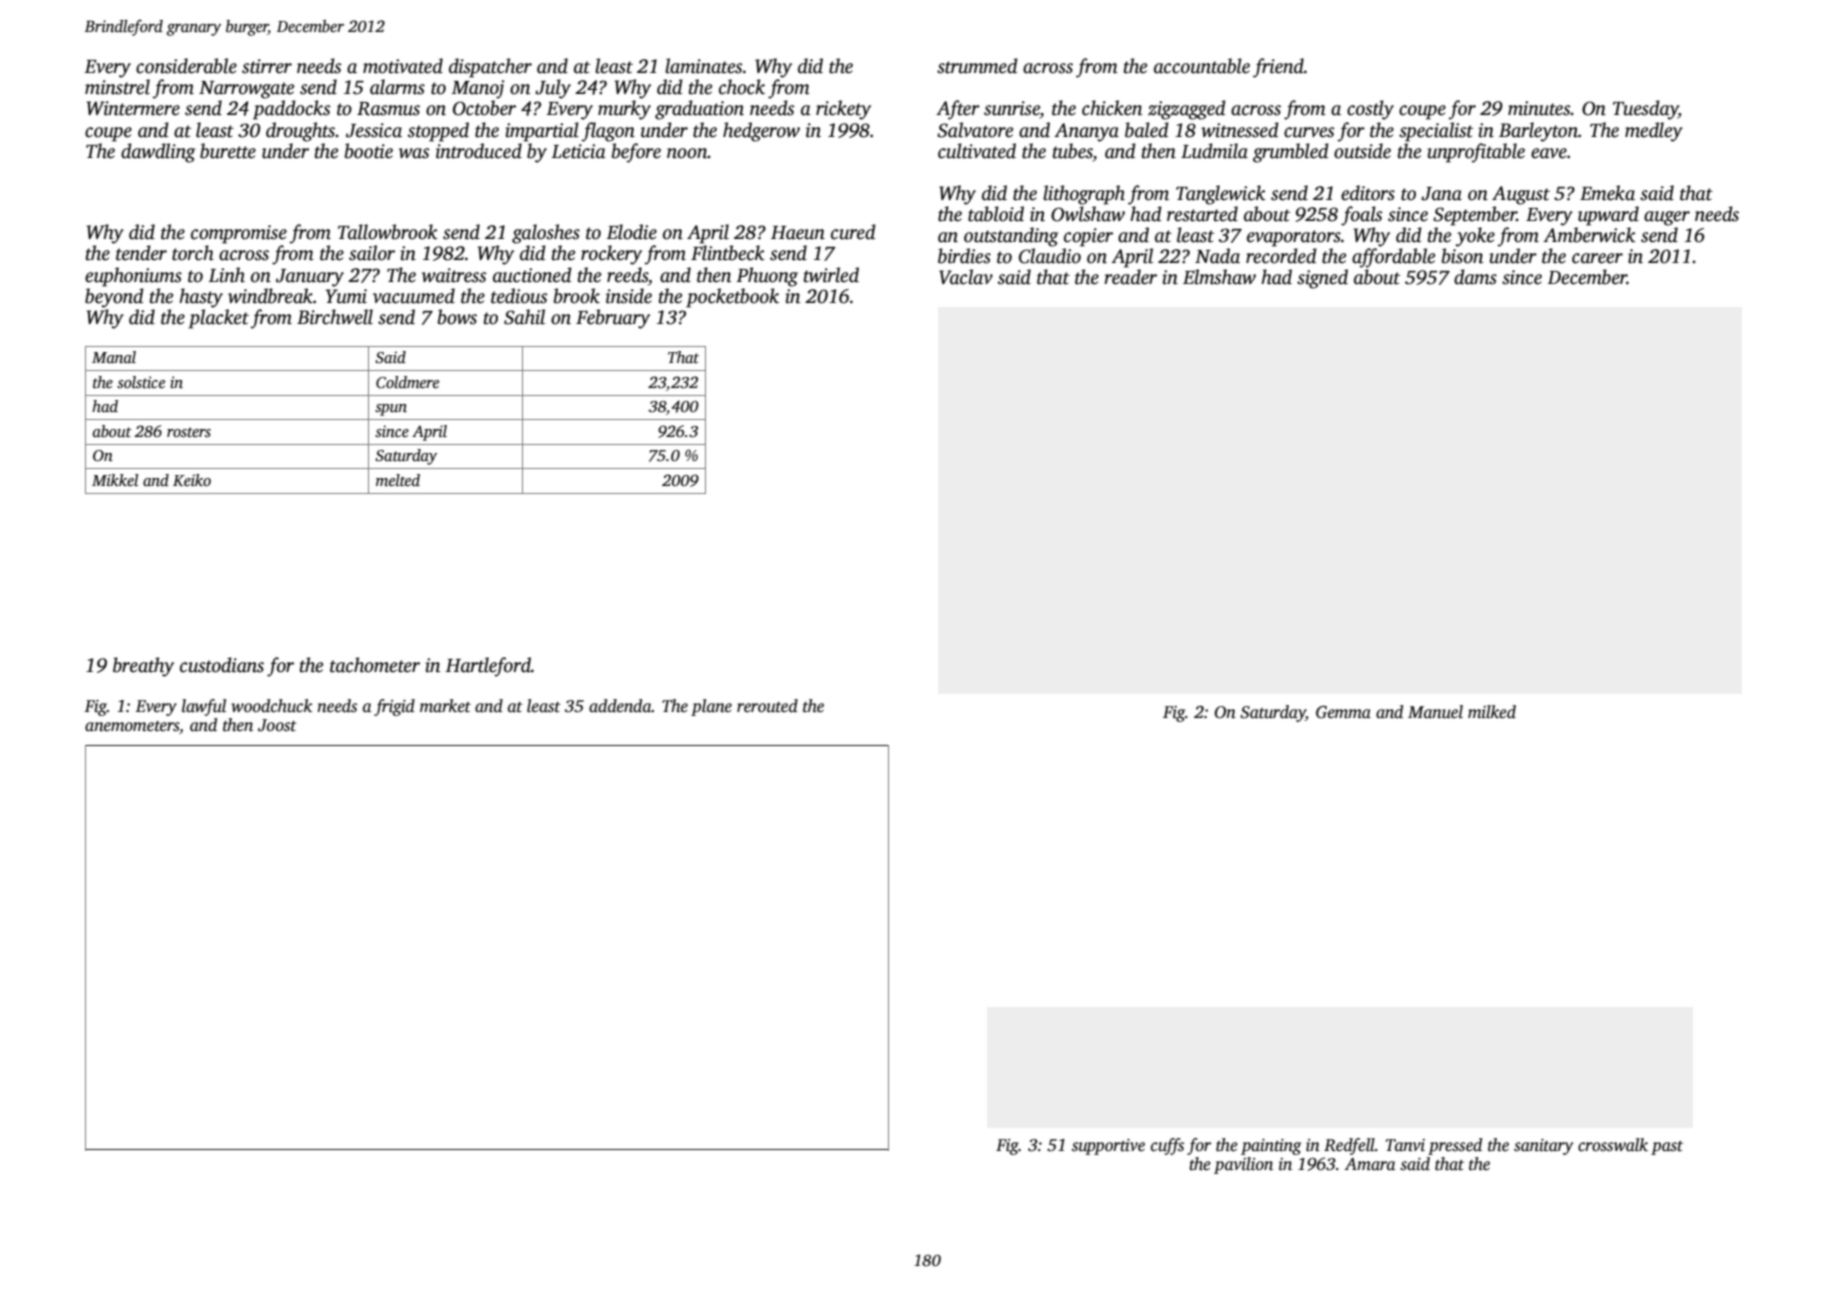 The height and width of the image is (1292, 1827). What do you see at coordinates (1492, 712) in the image?
I see `milked` at bounding box center [1492, 712].
